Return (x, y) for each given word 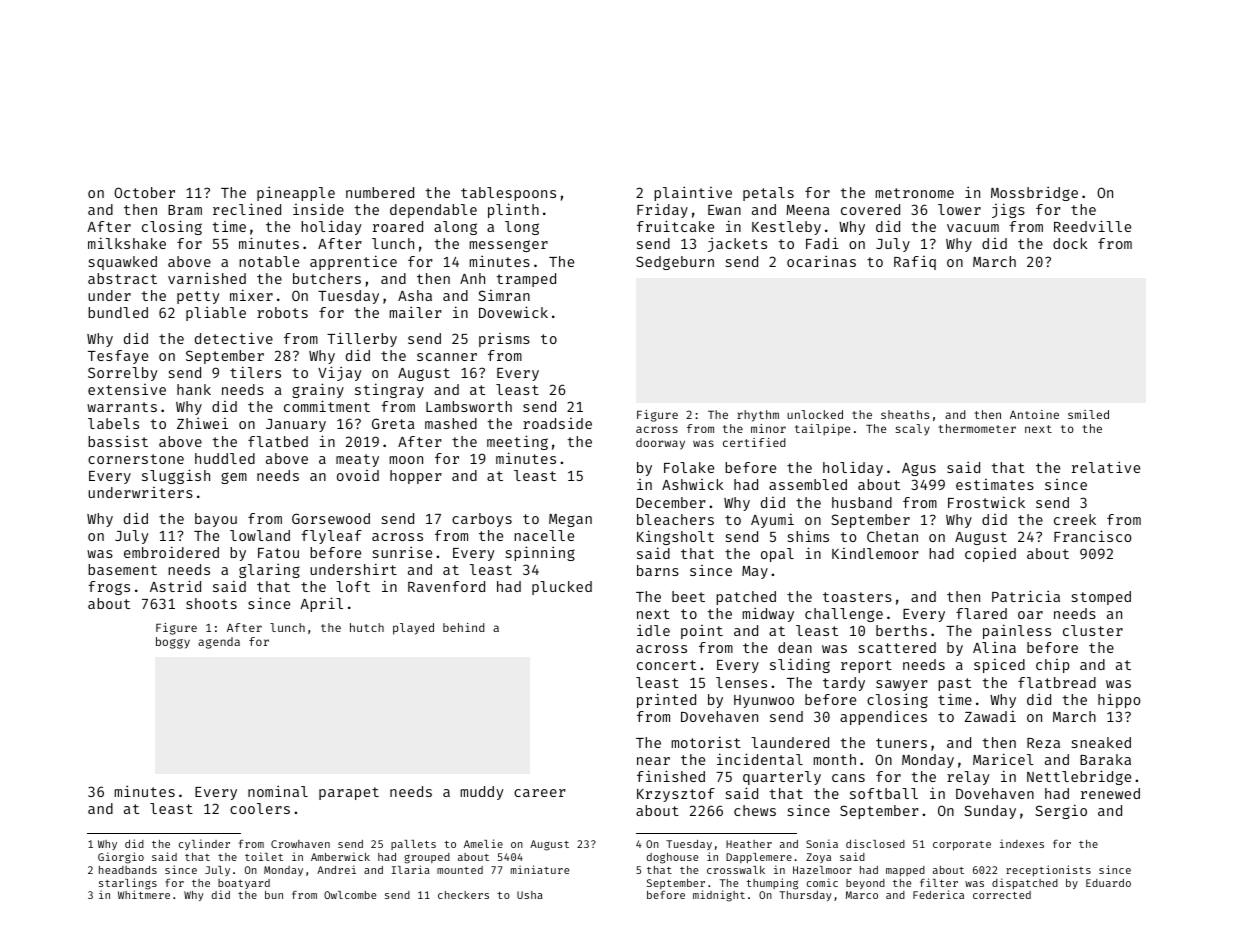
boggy (173, 643)
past (954, 684)
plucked (562, 588)
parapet (349, 793)
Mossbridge (1034, 193)
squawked (123, 263)
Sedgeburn (675, 263)
